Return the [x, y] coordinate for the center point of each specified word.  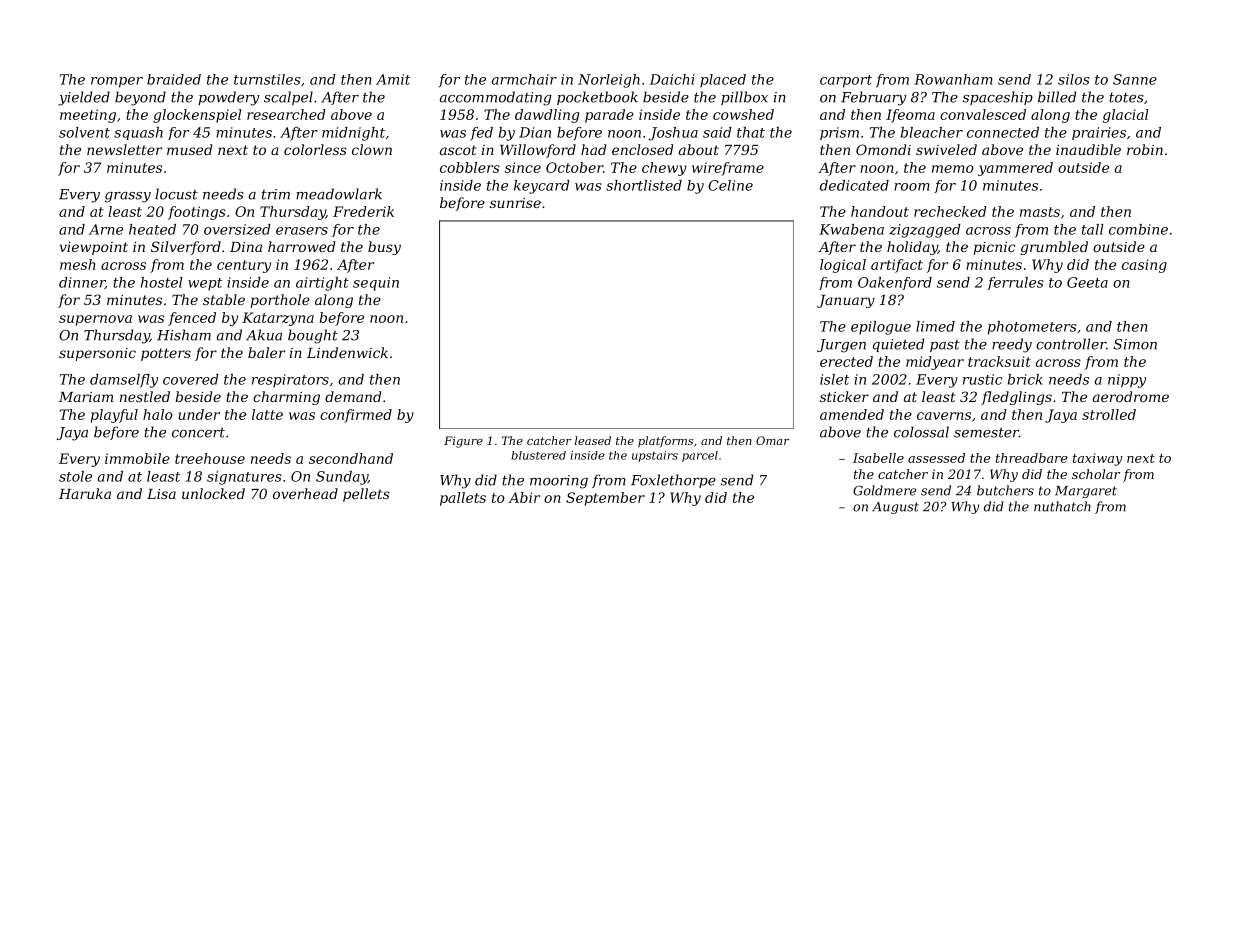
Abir [524, 497]
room [912, 187]
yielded [84, 98]
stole [75, 476]
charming [286, 398]
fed [481, 134]
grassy [128, 197]
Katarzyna [278, 319]
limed [935, 326]
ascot [458, 150]
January [846, 301]
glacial [1126, 116]
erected [846, 361]
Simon [1135, 344]
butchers [1005, 490]
